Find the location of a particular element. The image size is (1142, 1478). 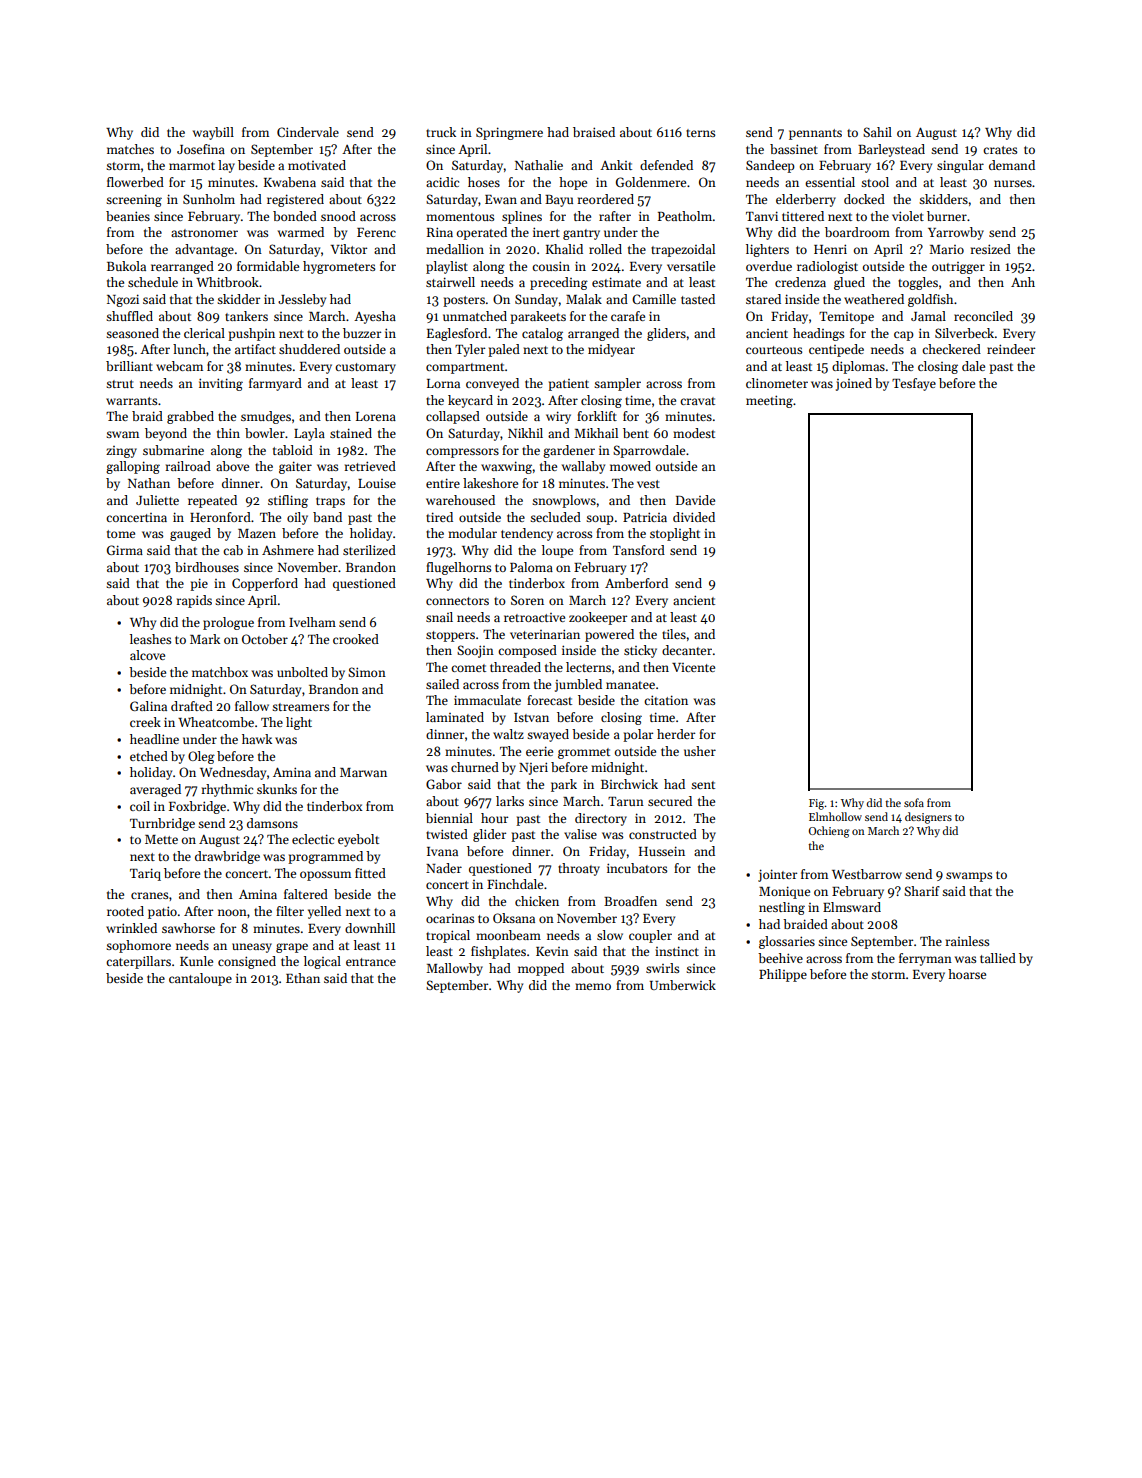

hope is located at coordinates (573, 183).
